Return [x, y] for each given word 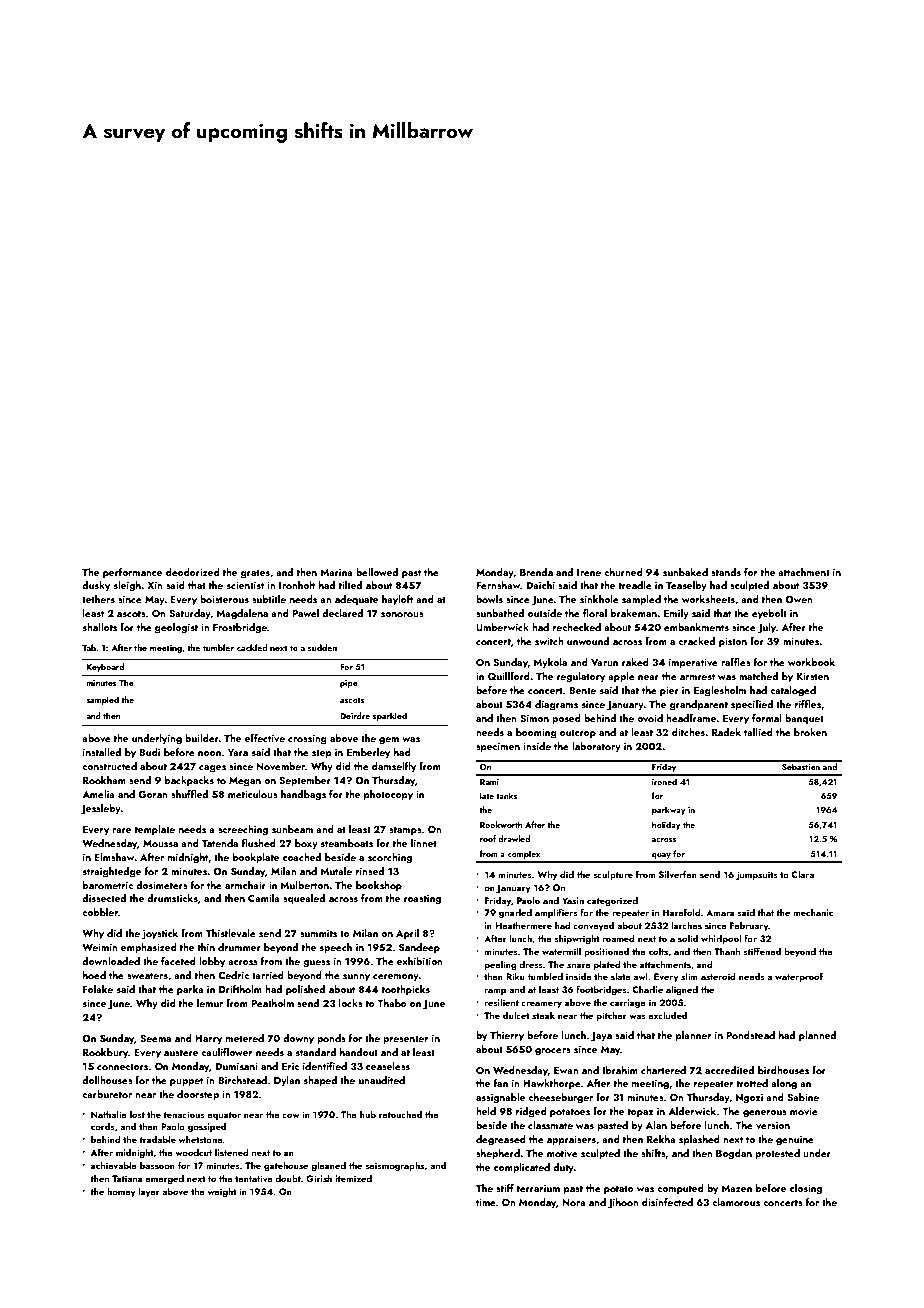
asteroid [718, 976]
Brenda [536, 572]
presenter [405, 1040]
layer [149, 1192]
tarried [268, 975]
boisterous [224, 599]
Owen [799, 599]
